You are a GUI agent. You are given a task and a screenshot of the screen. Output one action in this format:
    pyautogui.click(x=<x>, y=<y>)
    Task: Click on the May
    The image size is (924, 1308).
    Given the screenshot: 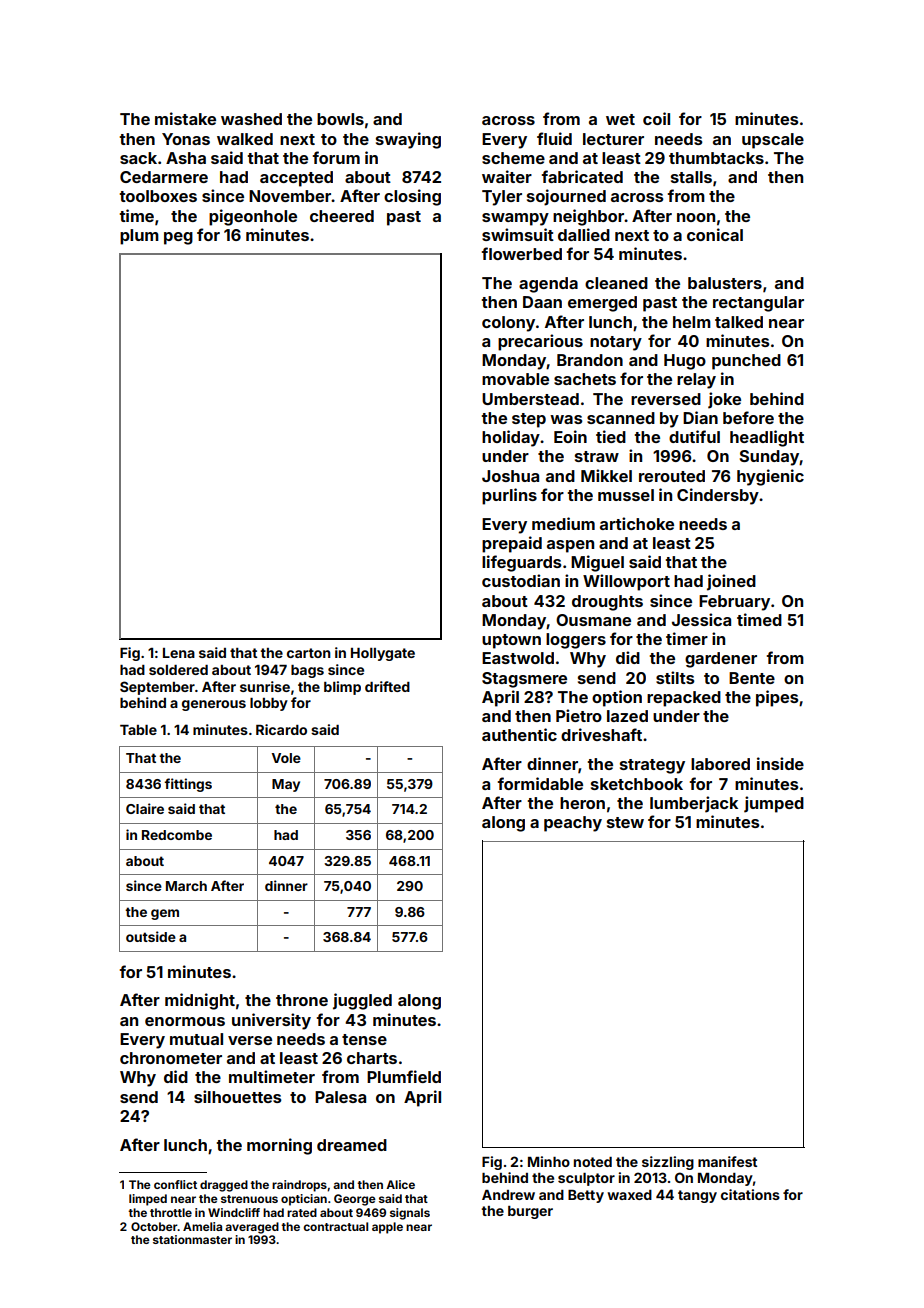 What is the action you would take?
    pyautogui.click(x=286, y=785)
